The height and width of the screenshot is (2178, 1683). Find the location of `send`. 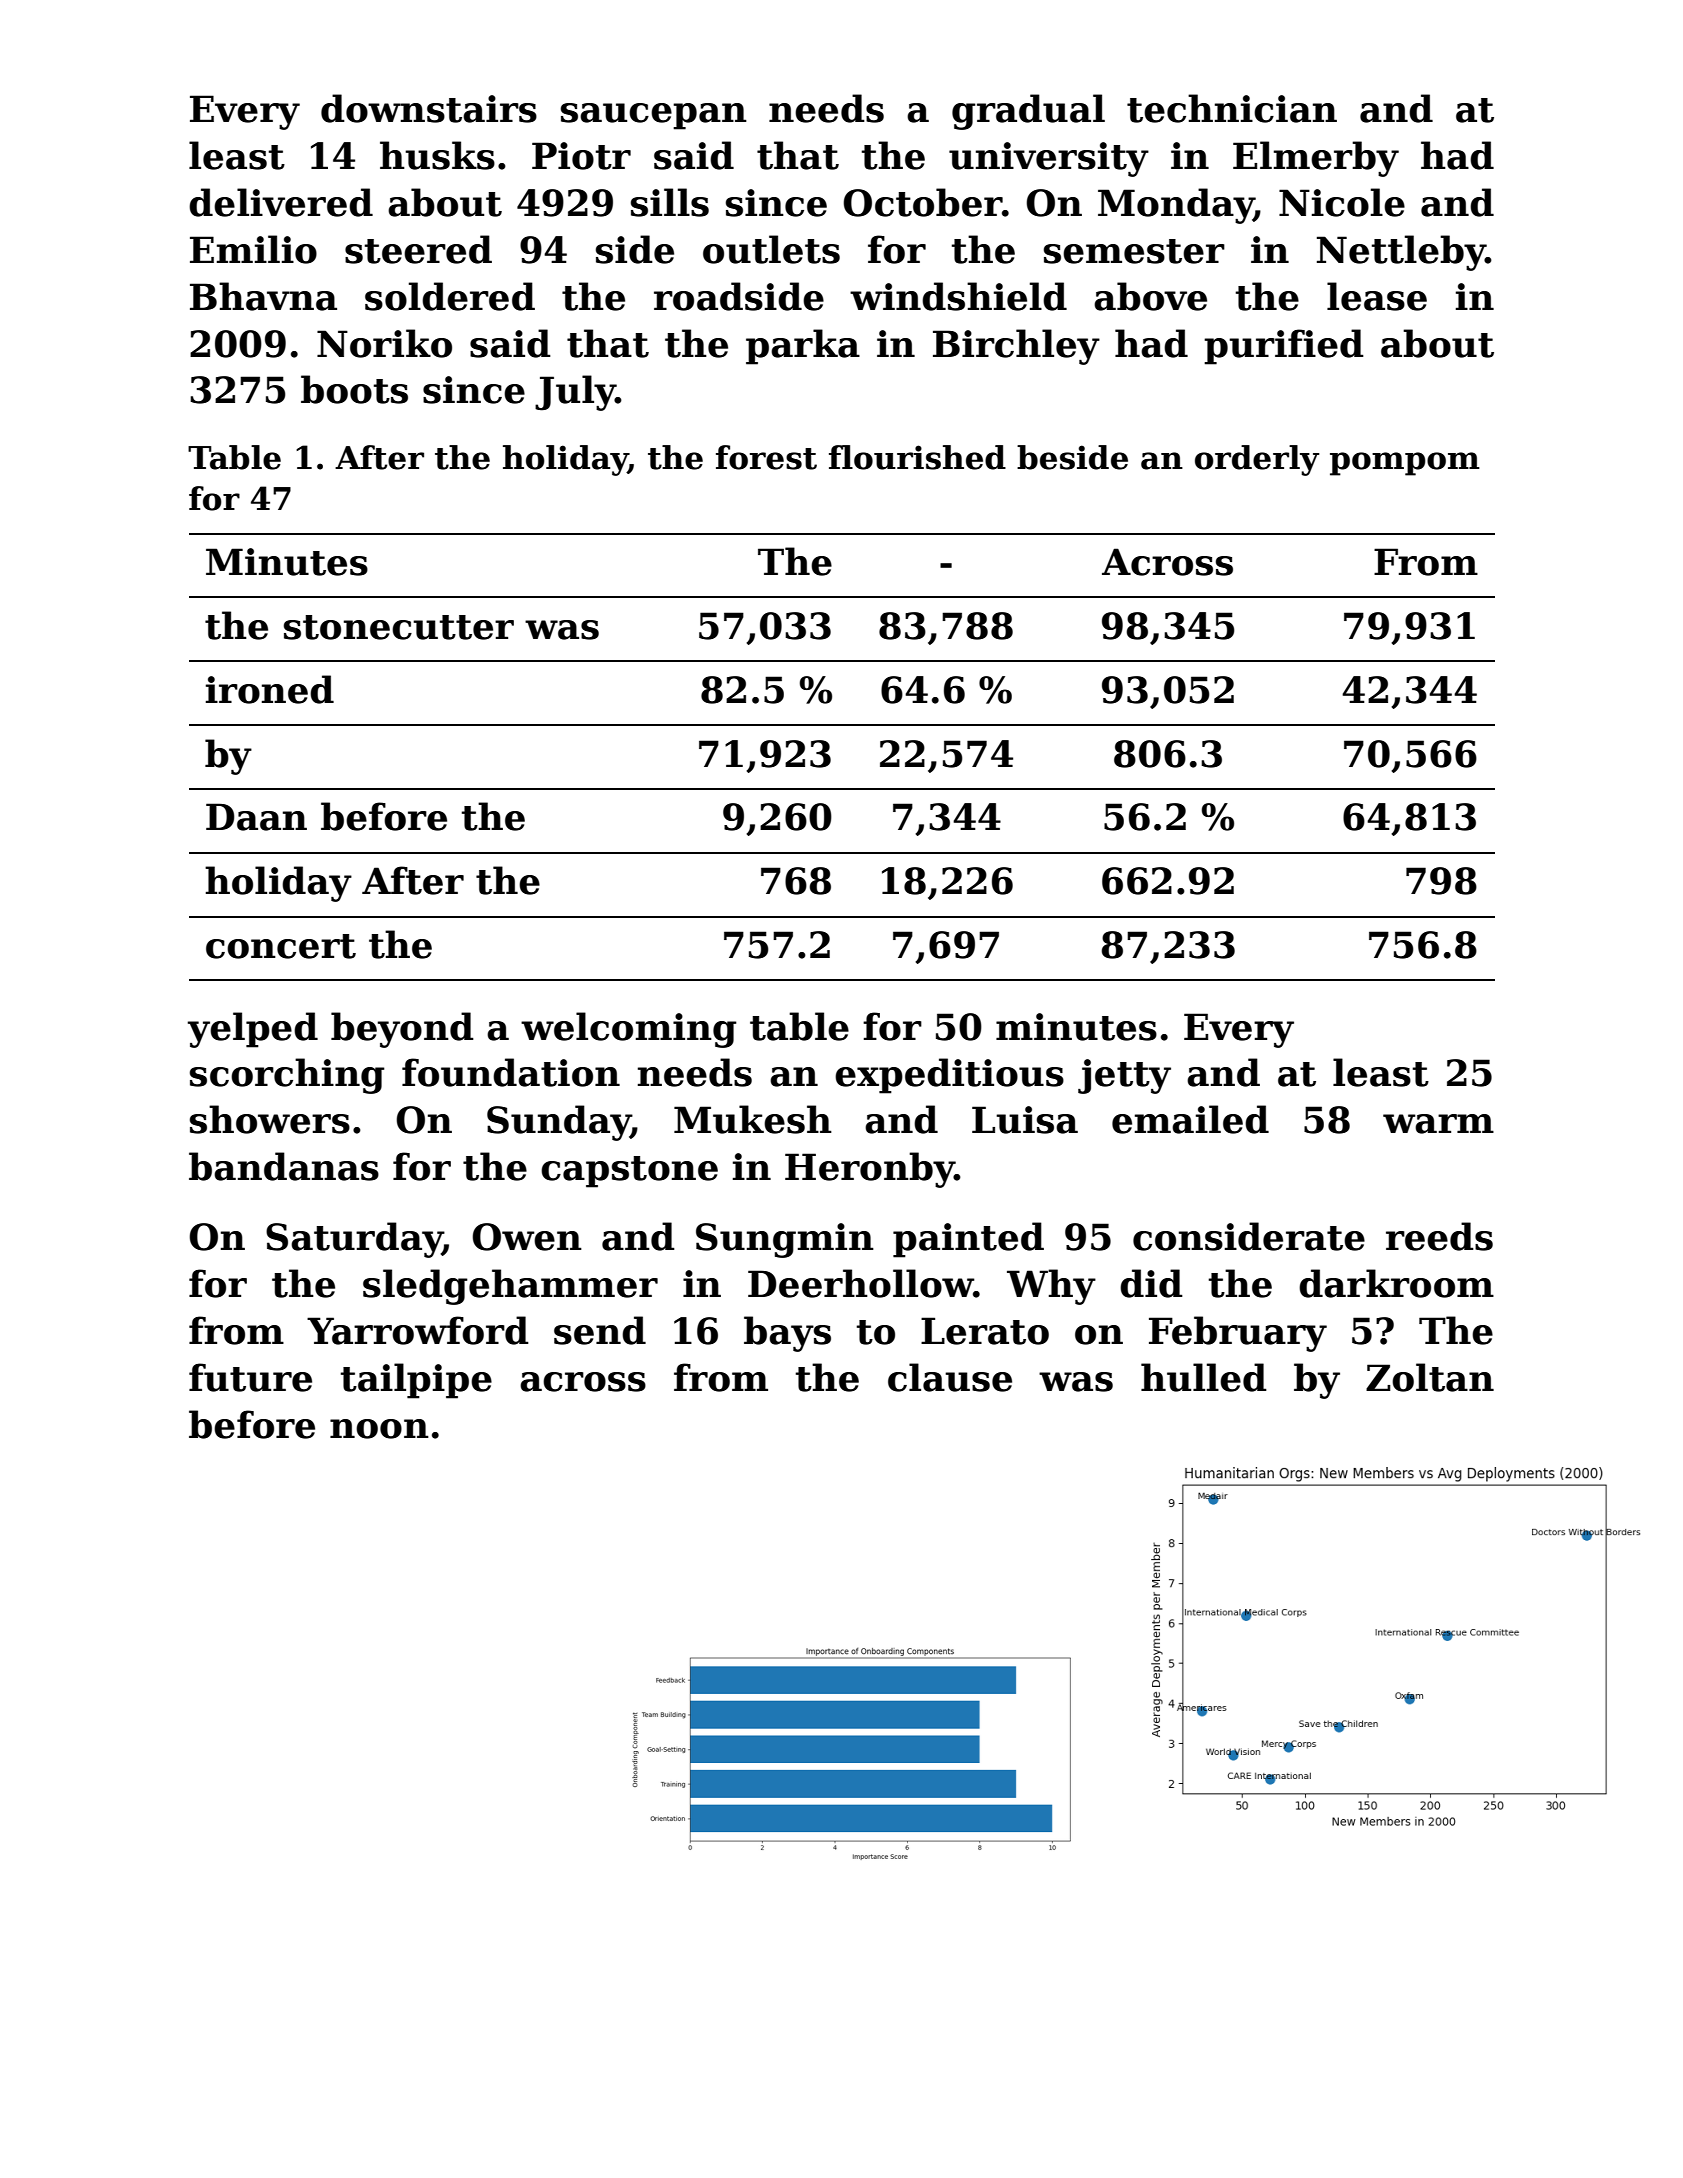

send is located at coordinates (600, 1330).
